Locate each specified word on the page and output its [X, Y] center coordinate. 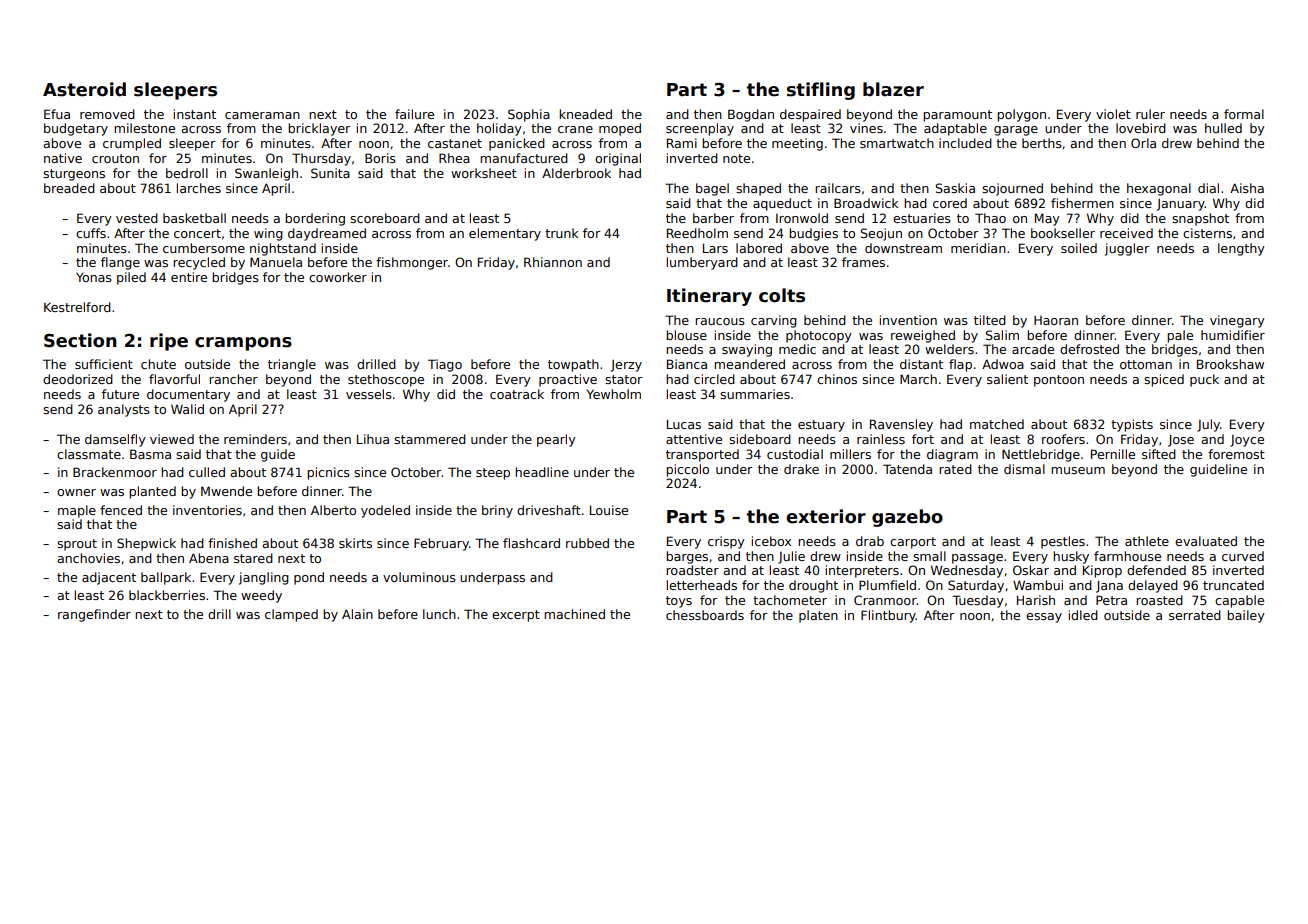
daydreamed [327, 234]
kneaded [585, 114]
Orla [1143, 143]
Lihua [373, 439]
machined [574, 614]
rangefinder [94, 615]
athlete [1147, 541]
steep [493, 474]
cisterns [1207, 233]
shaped [758, 189]
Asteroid [84, 89]
